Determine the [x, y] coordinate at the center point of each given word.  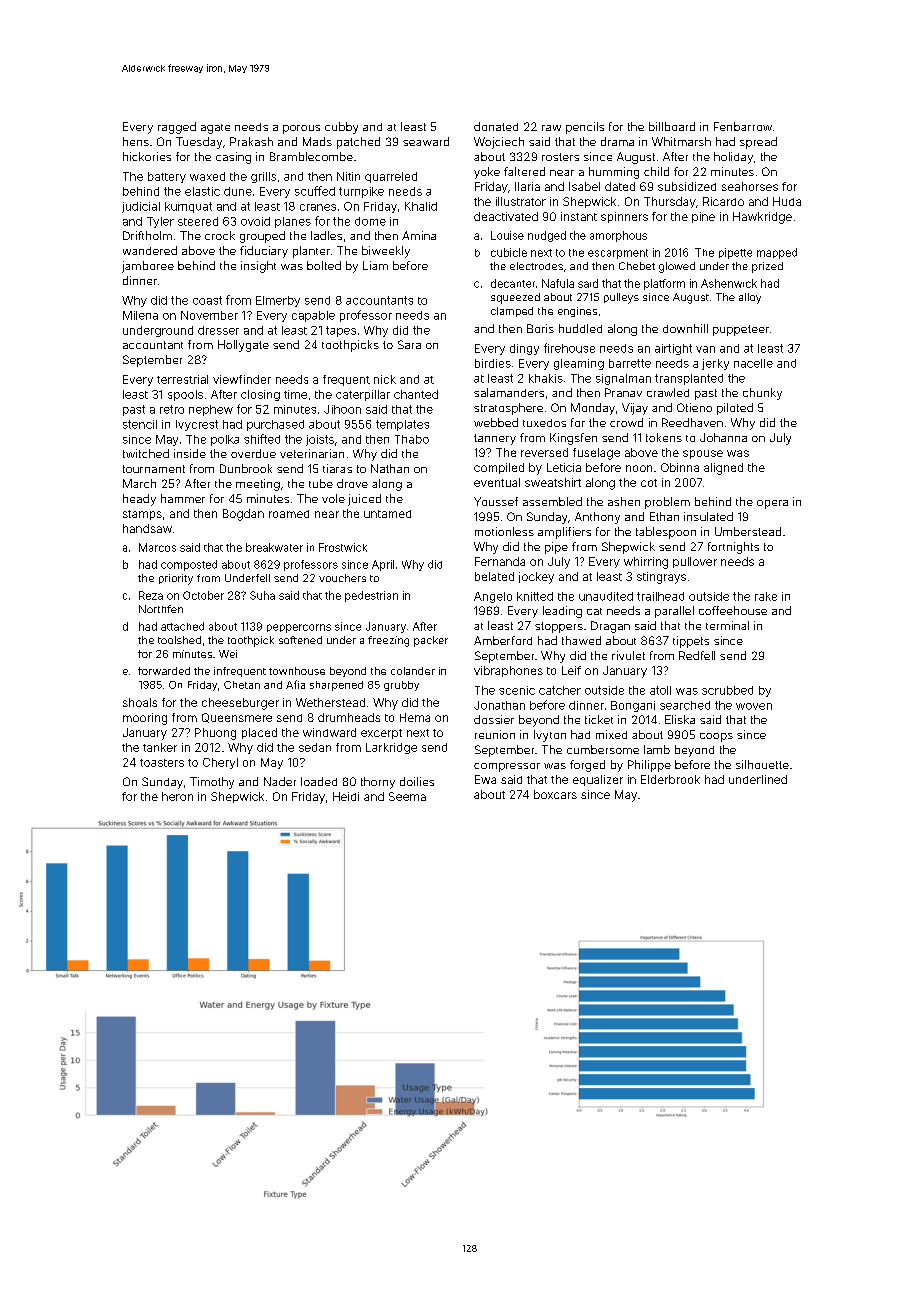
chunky [762, 394]
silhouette [762, 764]
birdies [493, 363]
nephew [211, 410]
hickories [147, 156]
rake [766, 596]
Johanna [723, 437]
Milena [140, 315]
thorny [378, 783]
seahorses [750, 186]
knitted [535, 596]
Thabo [412, 439]
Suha [262, 595]
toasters [162, 763]
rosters [560, 157]
